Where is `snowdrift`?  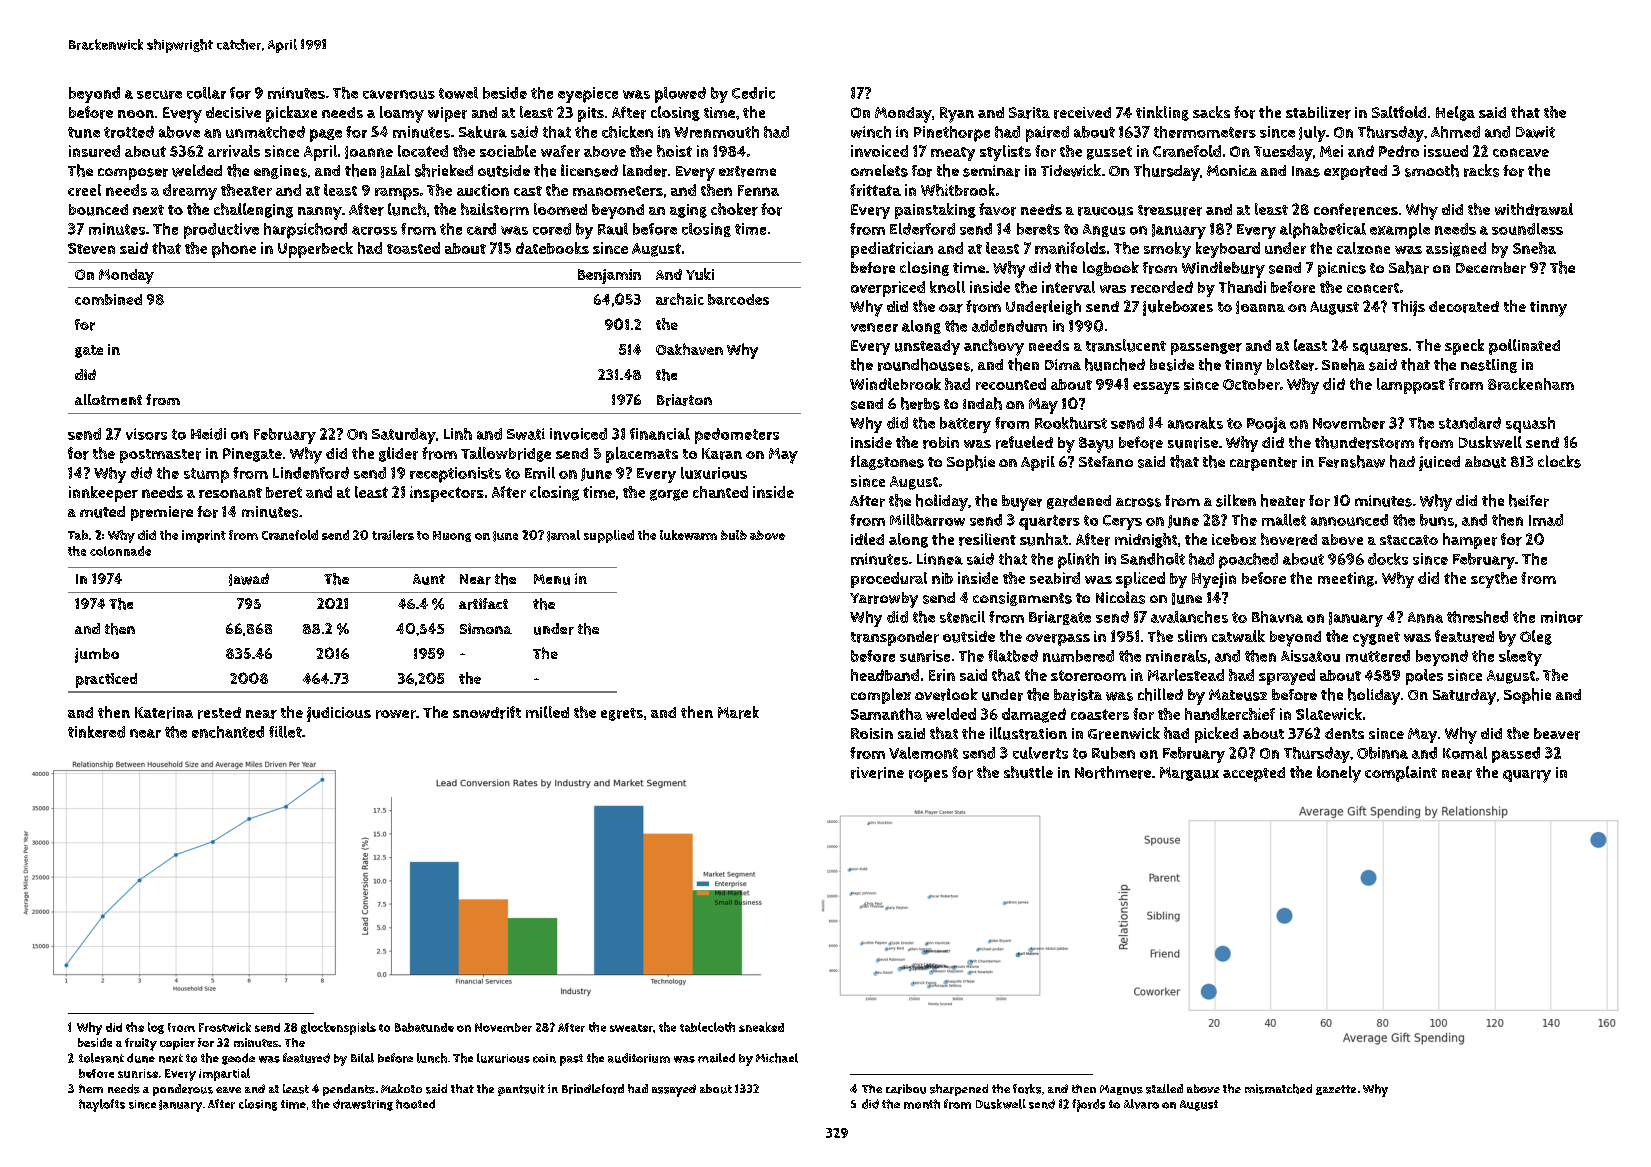 snowdrift is located at coordinates (487, 712).
